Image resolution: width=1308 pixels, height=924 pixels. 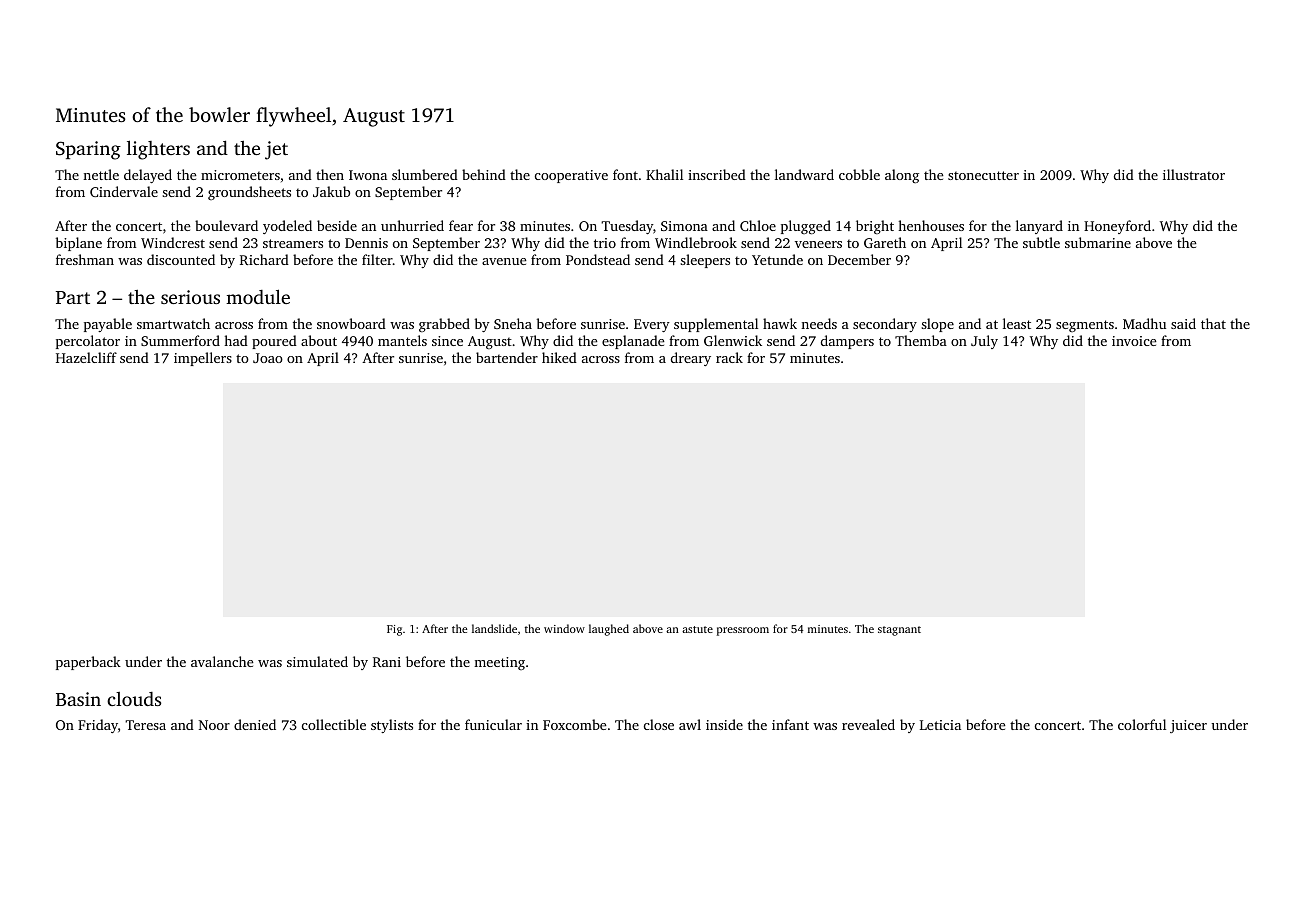 What do you see at coordinates (124, 191) in the page?
I see `Cindervale` at bounding box center [124, 191].
